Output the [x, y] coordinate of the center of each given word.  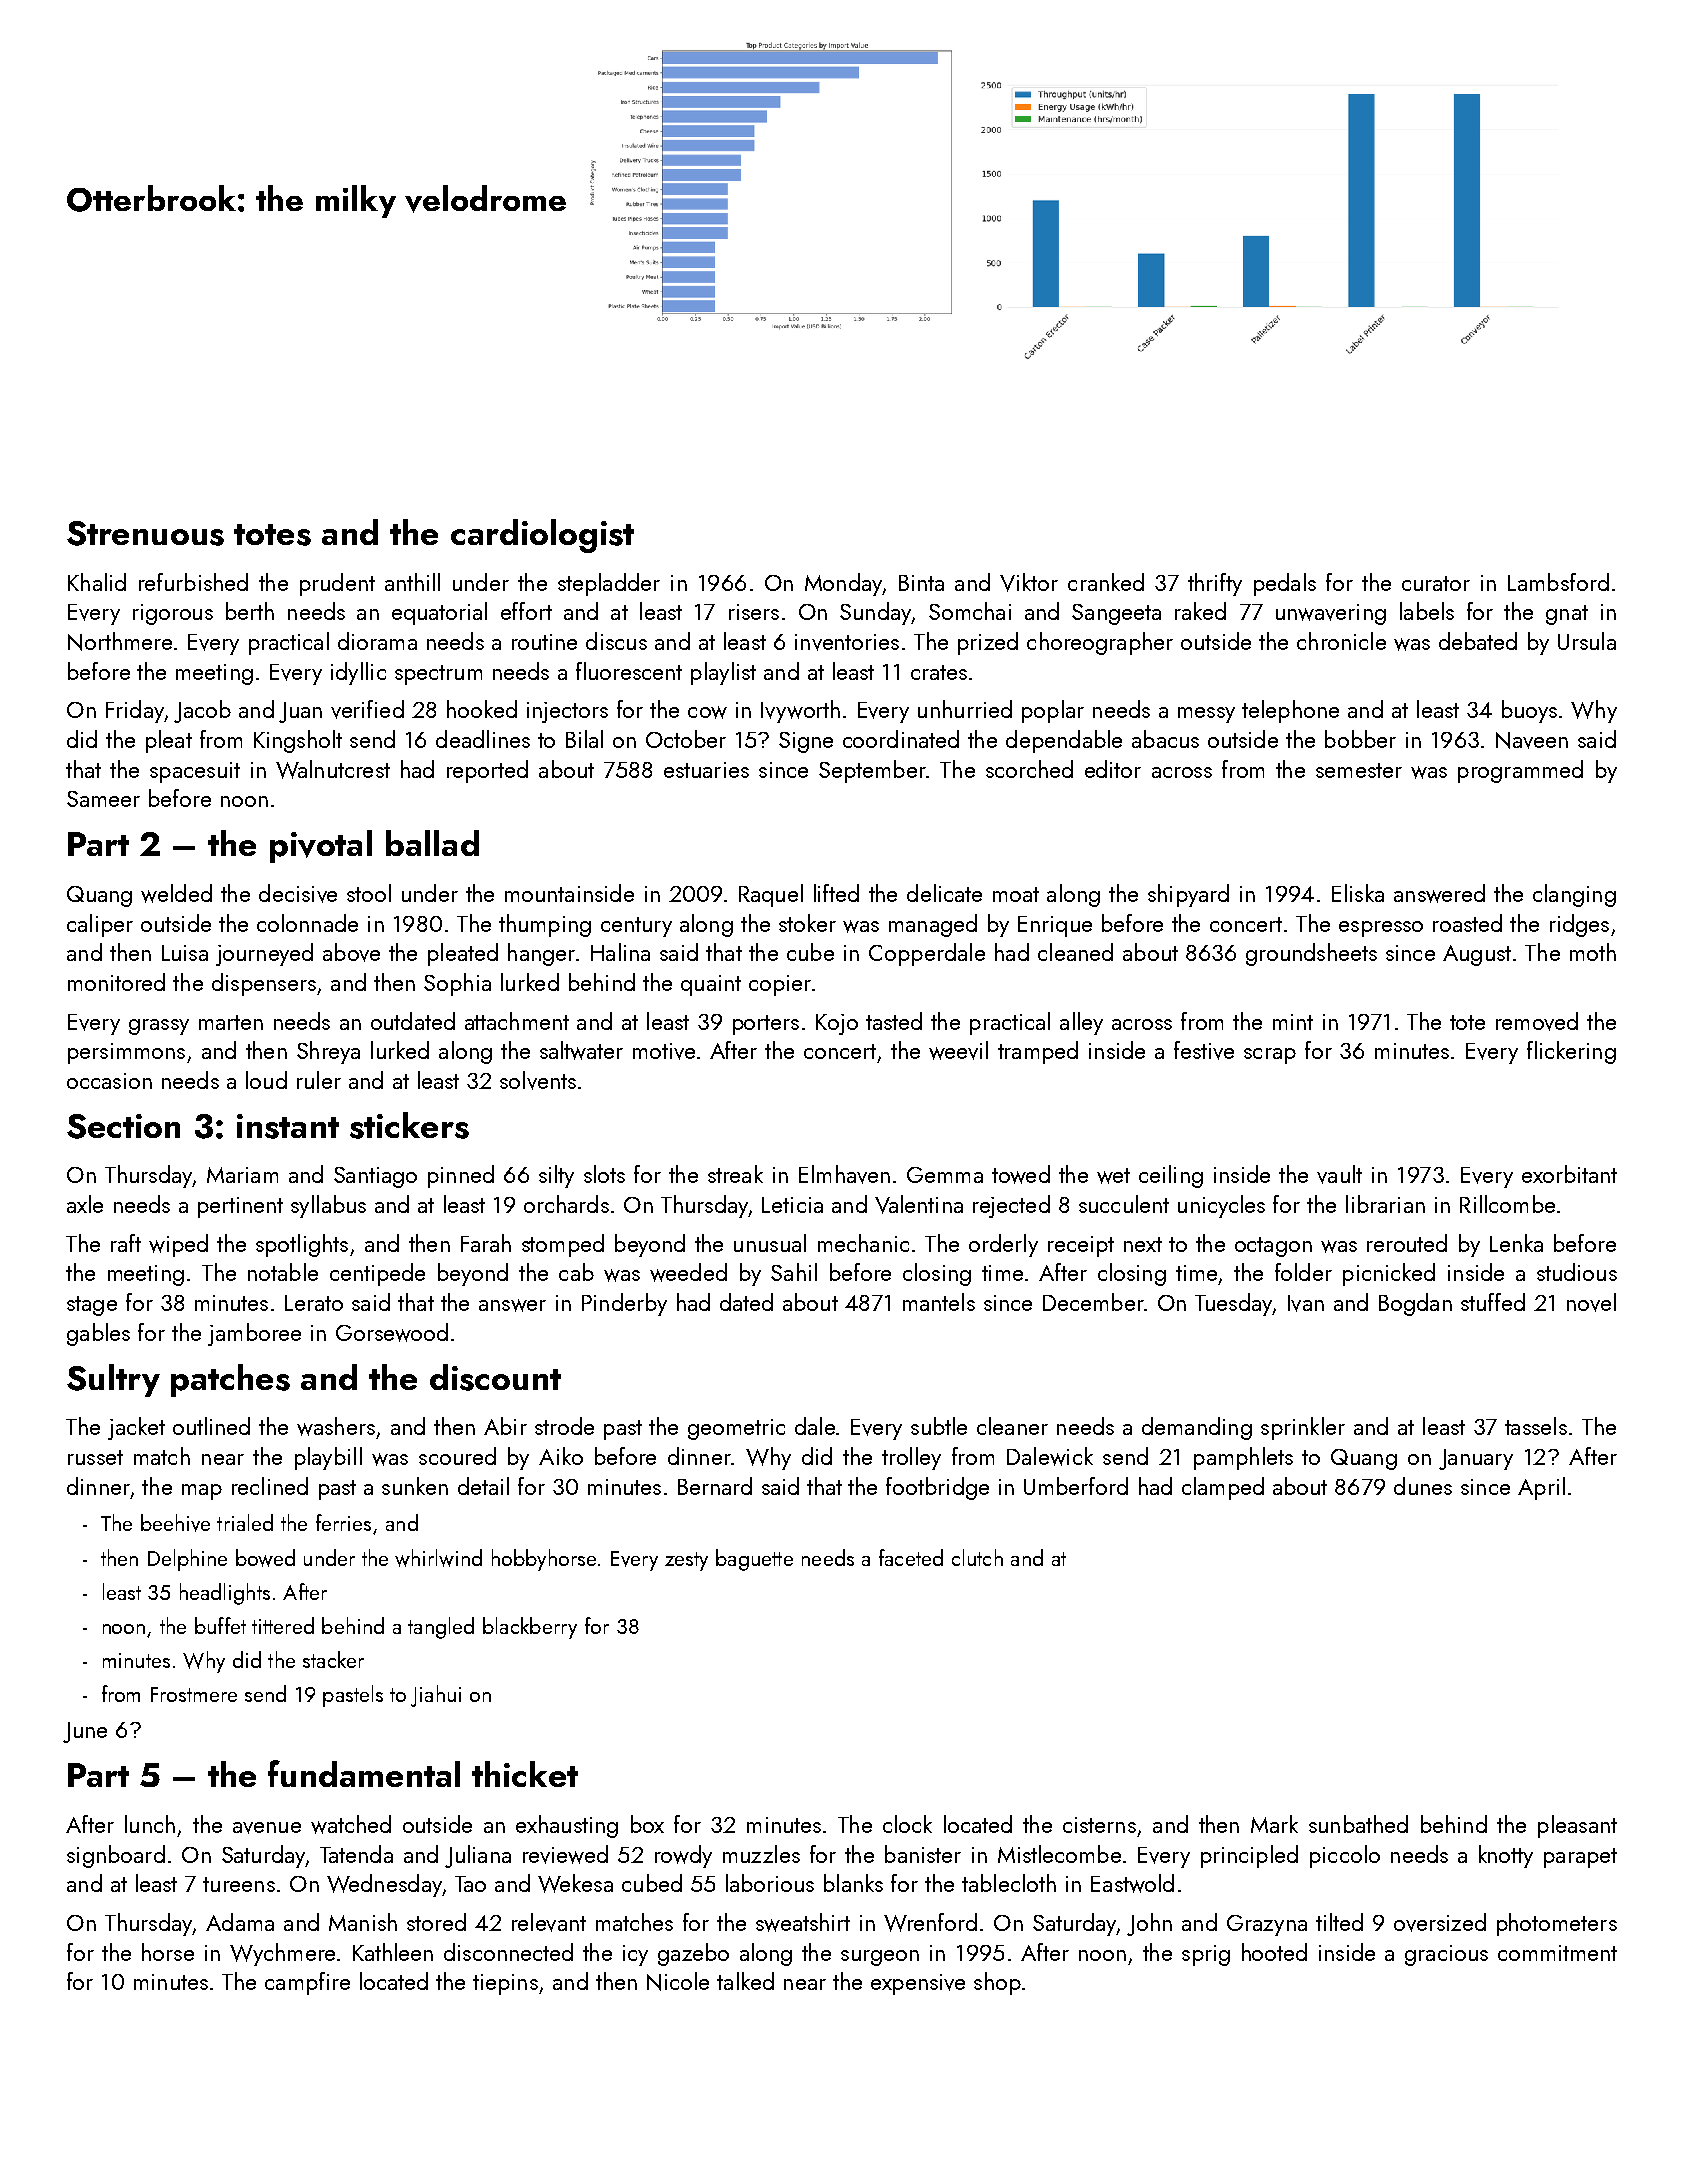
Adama [240, 1922]
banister [923, 1854]
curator [1436, 583]
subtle [939, 1426]
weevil [958, 1050]
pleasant [1577, 1826]
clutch [977, 1557]
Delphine [187, 1560]
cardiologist [542, 536]
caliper [100, 925]
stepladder [609, 584]
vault [1339, 1174]
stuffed [1493, 1302]
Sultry [113, 1380]
